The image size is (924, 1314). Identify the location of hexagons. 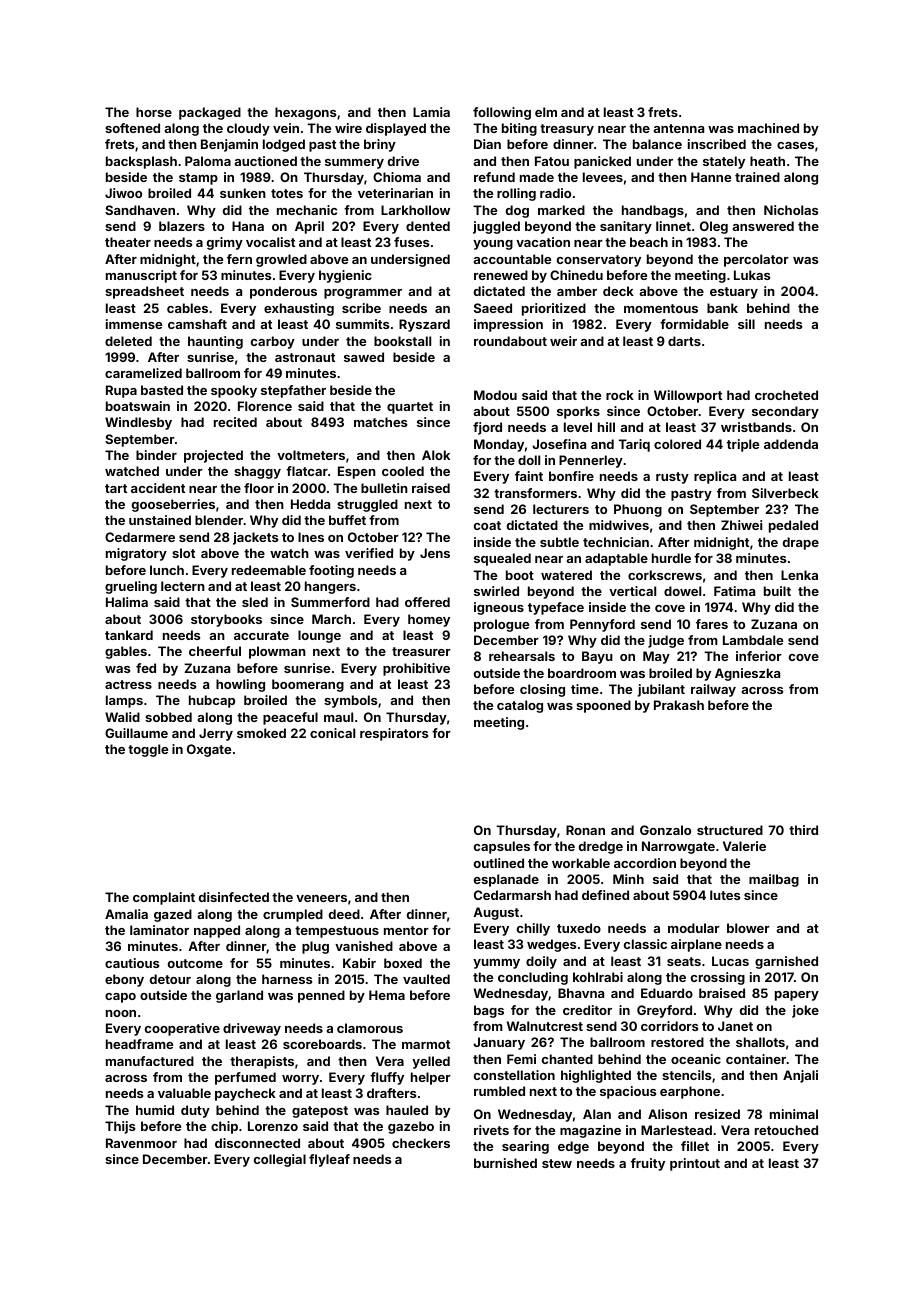
(305, 113).
